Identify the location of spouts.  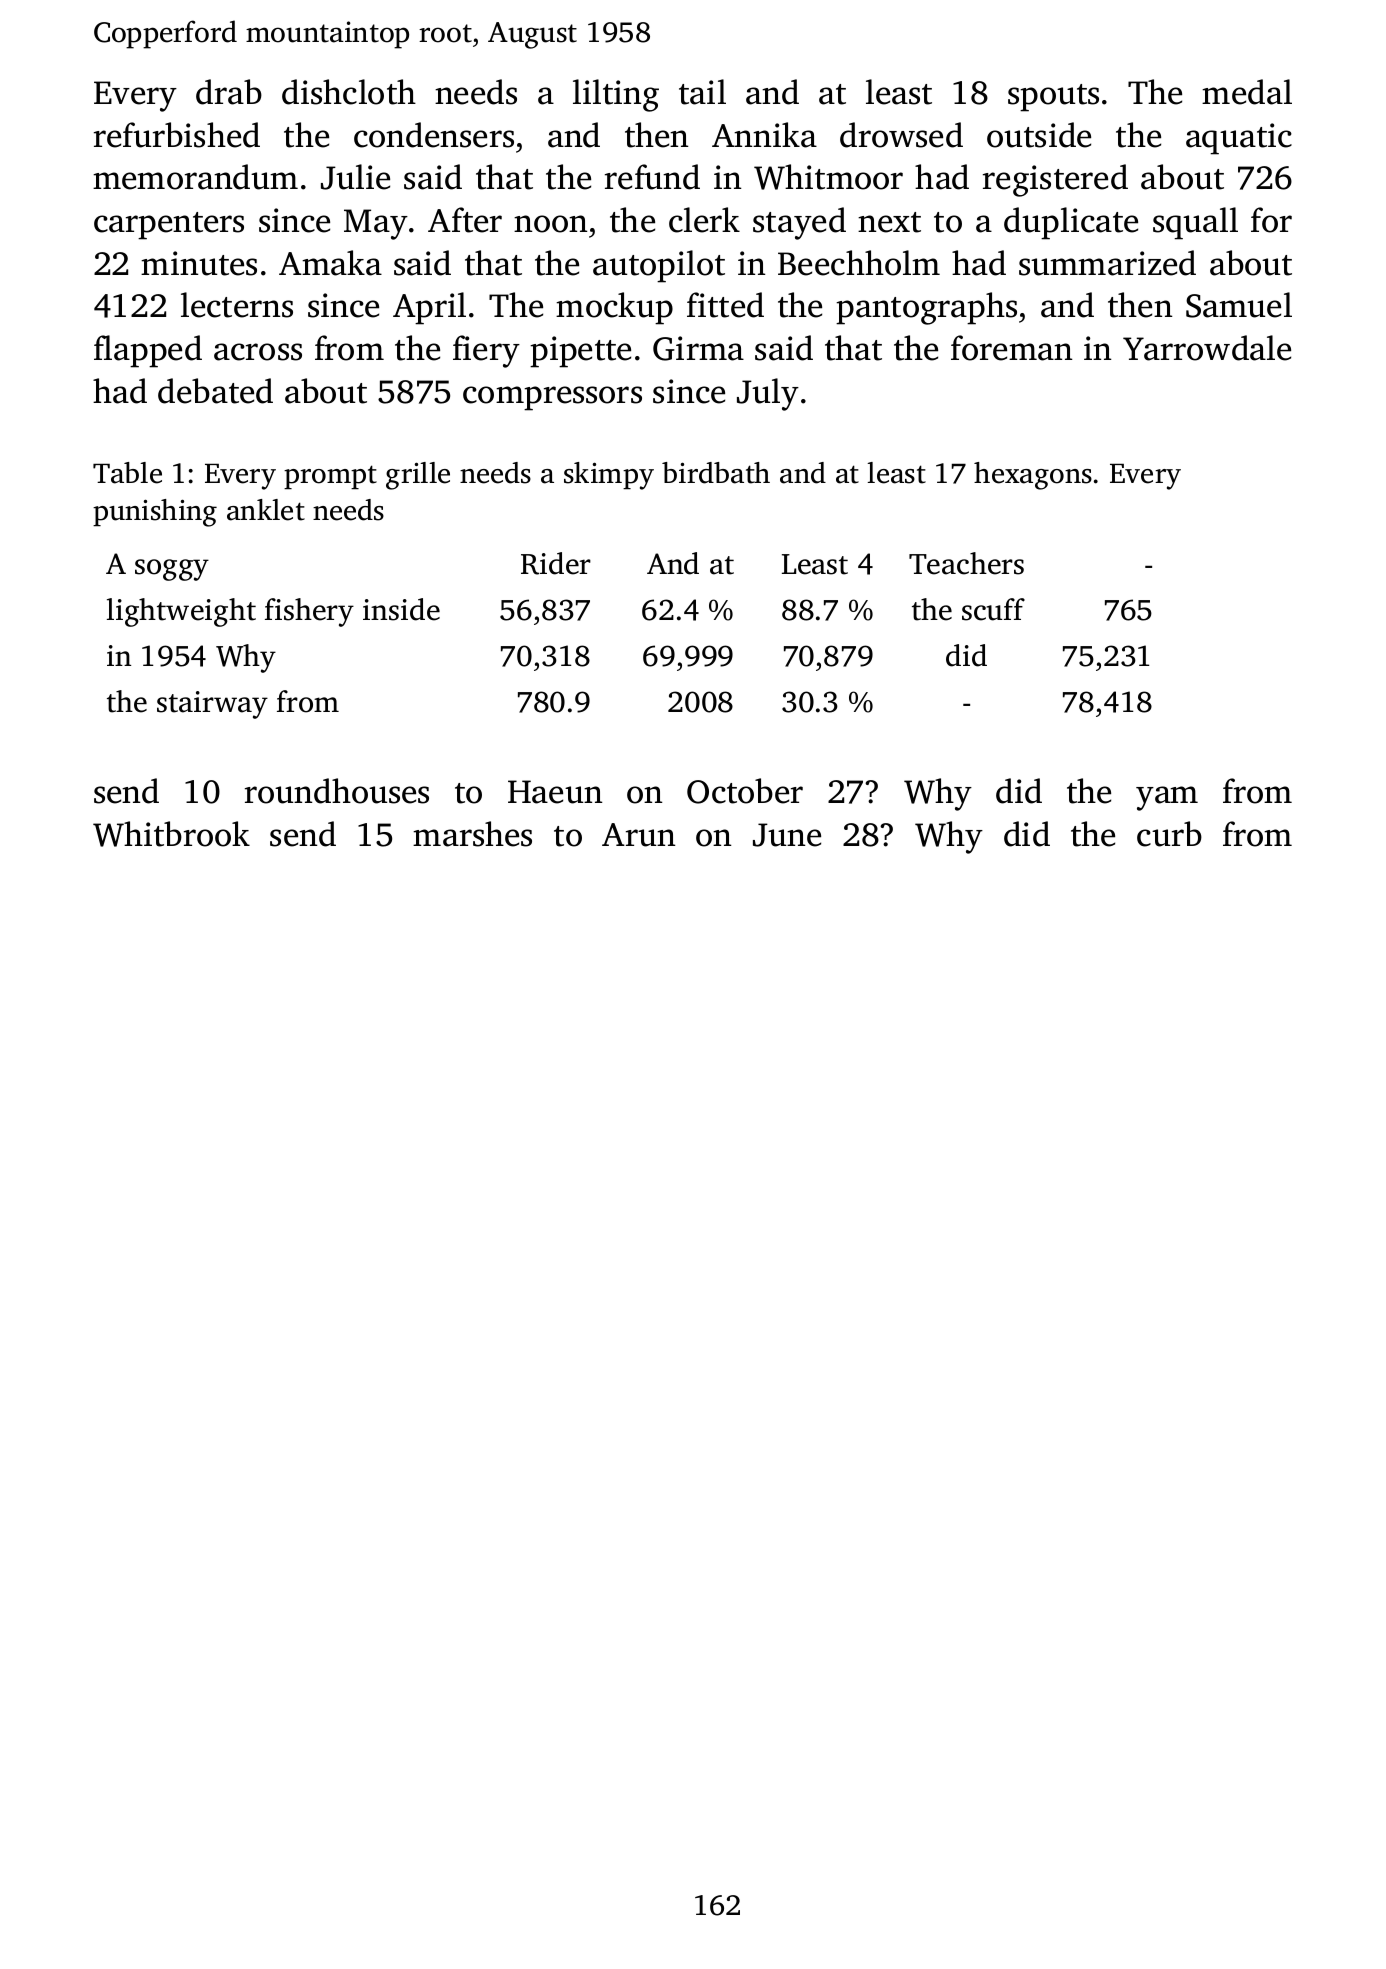
(1053, 98).
